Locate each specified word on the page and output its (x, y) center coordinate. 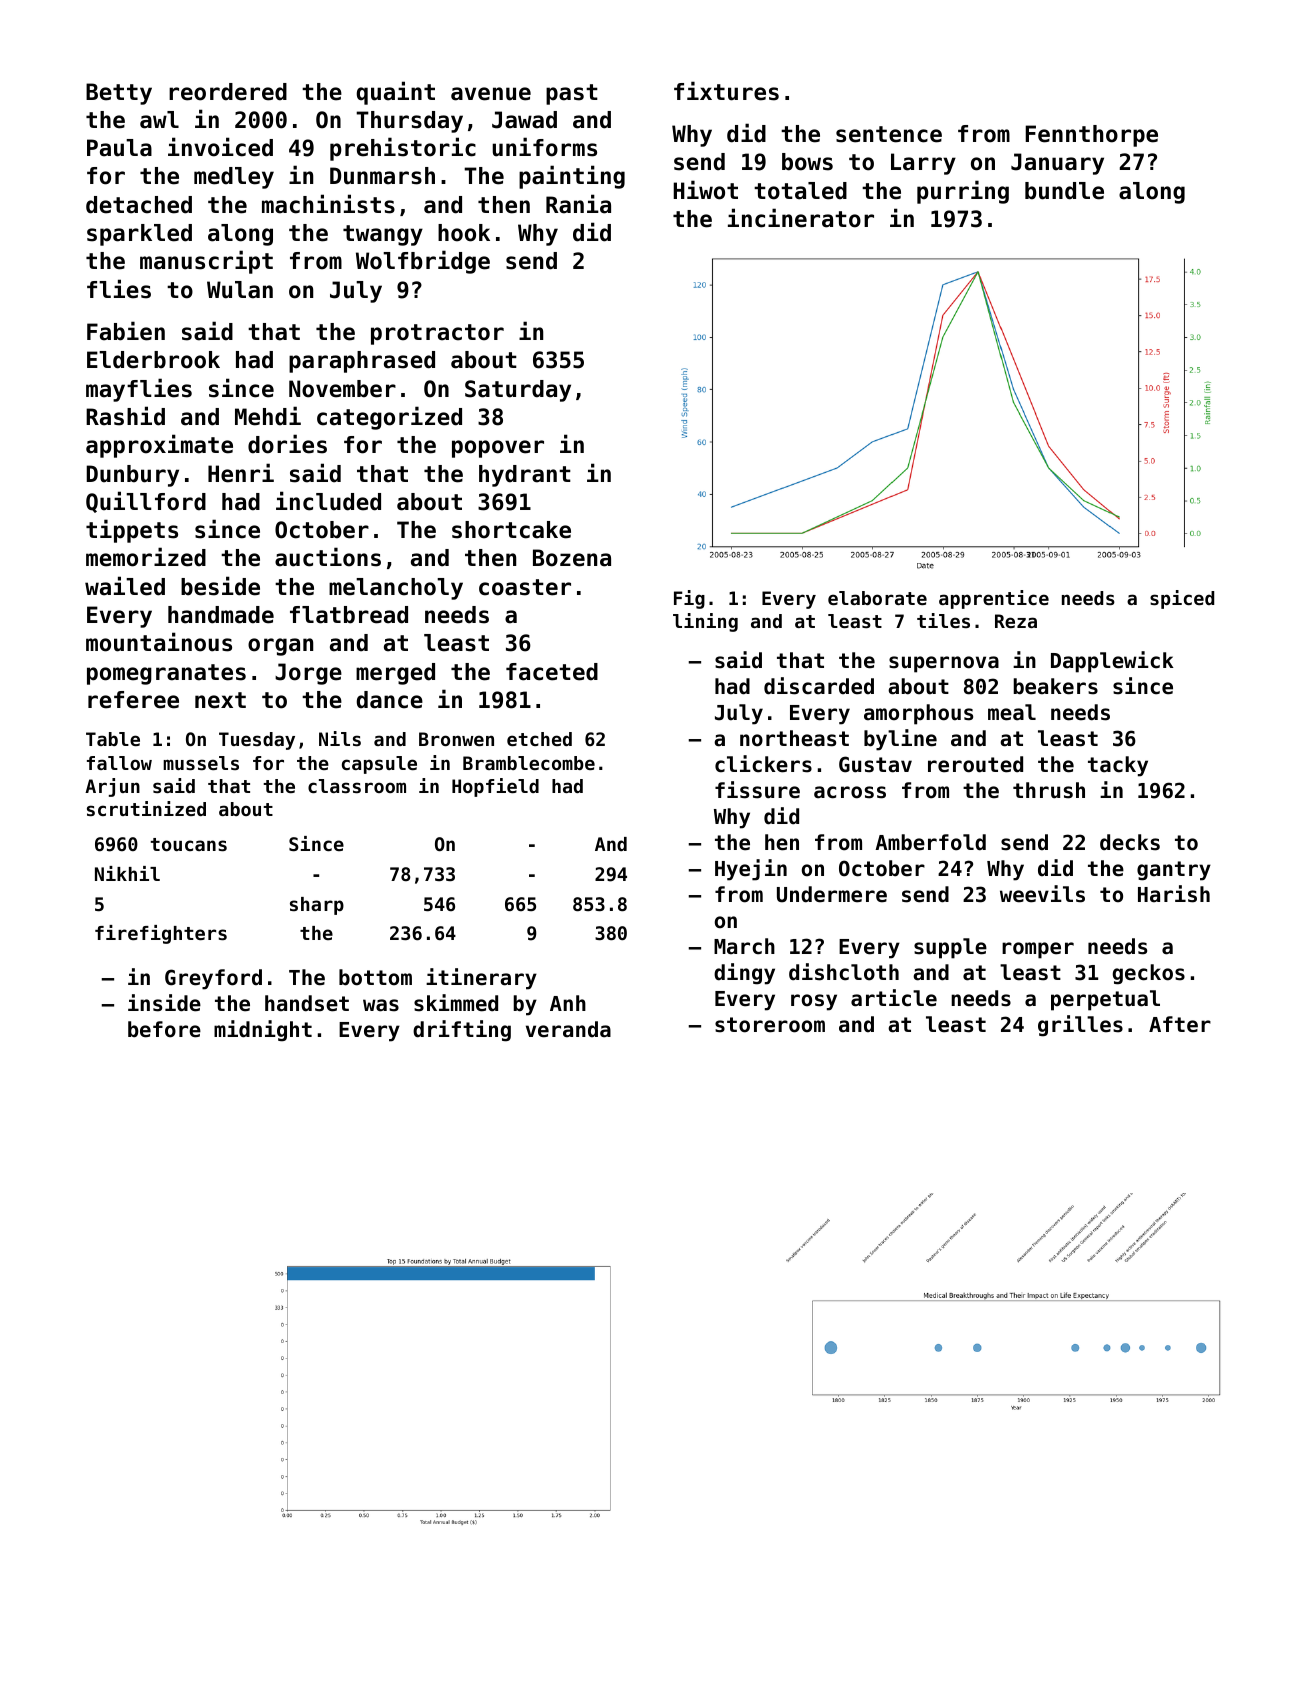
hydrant (525, 476)
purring (963, 192)
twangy (383, 235)
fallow (119, 763)
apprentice (994, 599)
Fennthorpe (1091, 136)
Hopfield (495, 787)
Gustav (875, 764)
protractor (437, 334)
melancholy (396, 589)
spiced (1182, 599)
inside (164, 1003)
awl (159, 120)
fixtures (726, 91)
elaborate (877, 598)
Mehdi (268, 416)
